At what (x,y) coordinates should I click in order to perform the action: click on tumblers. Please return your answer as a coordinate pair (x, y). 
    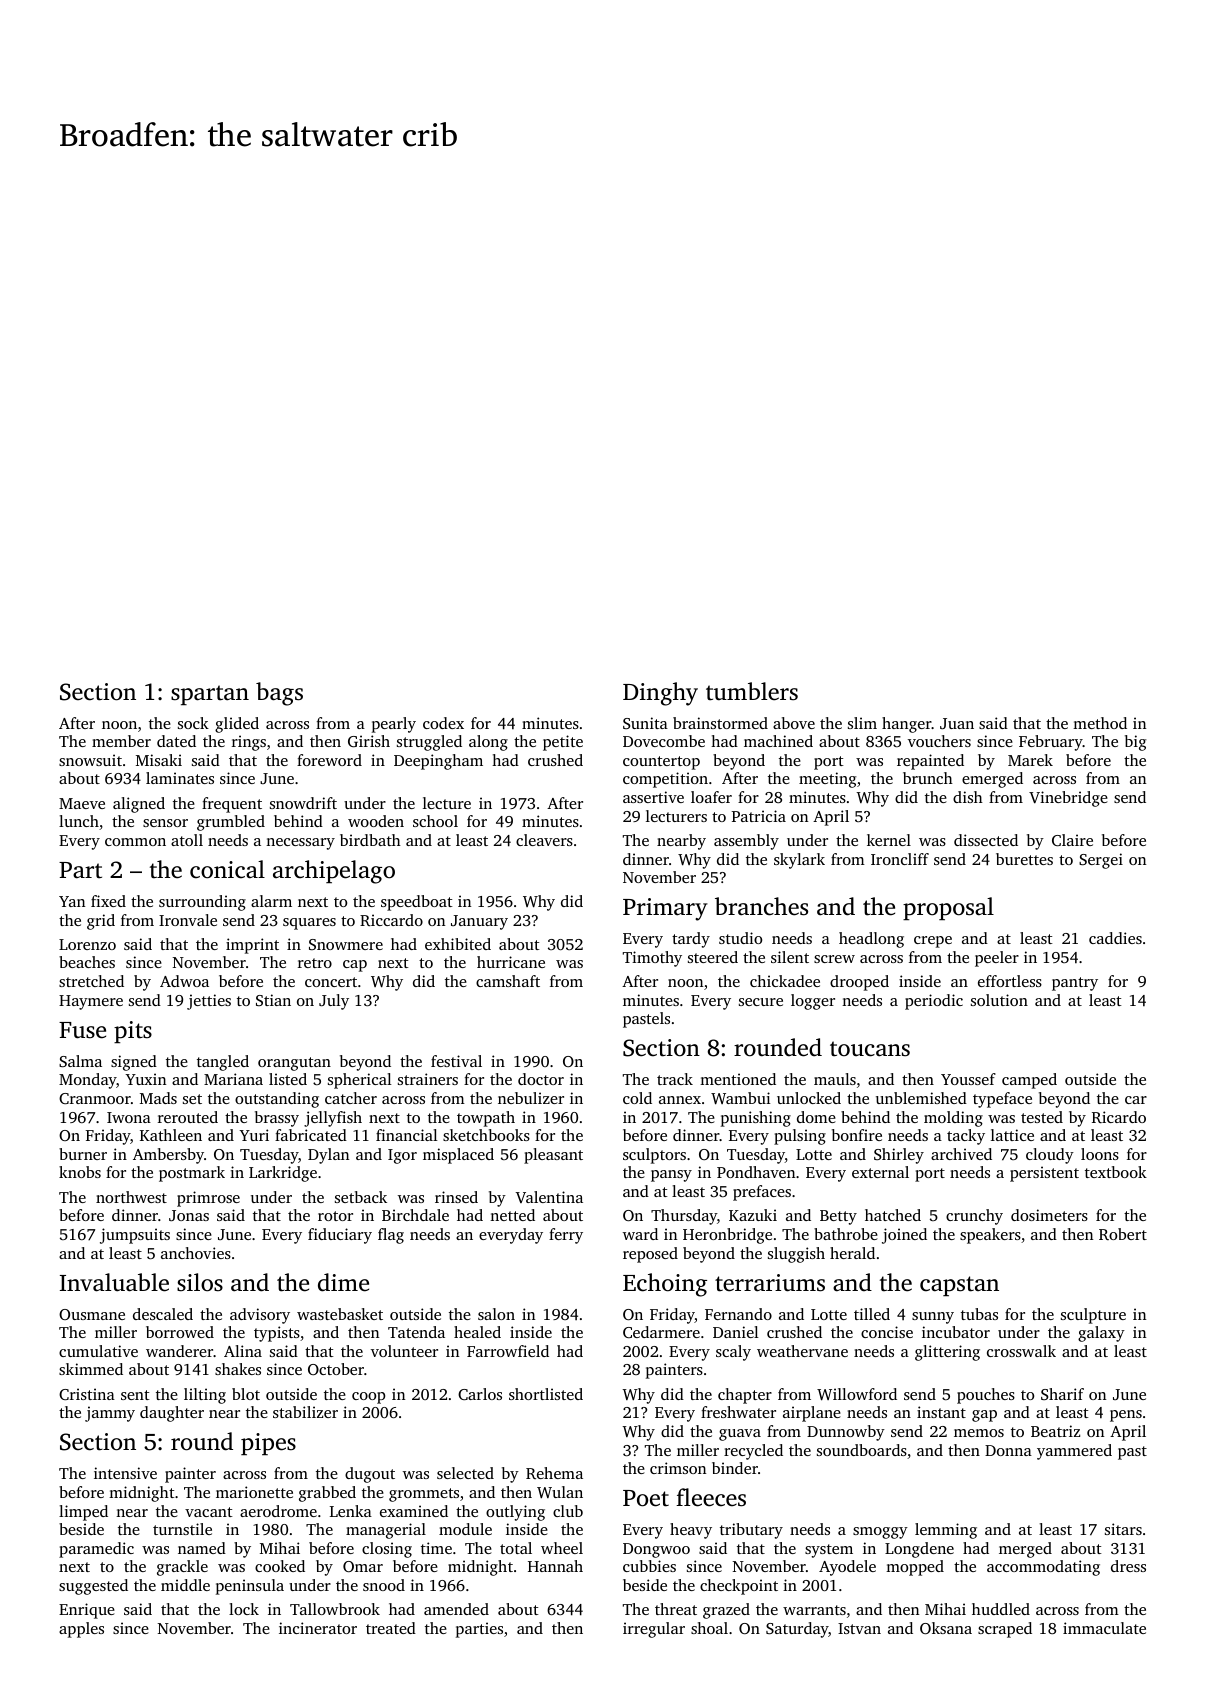
    Looking at the image, I should click on (752, 691).
